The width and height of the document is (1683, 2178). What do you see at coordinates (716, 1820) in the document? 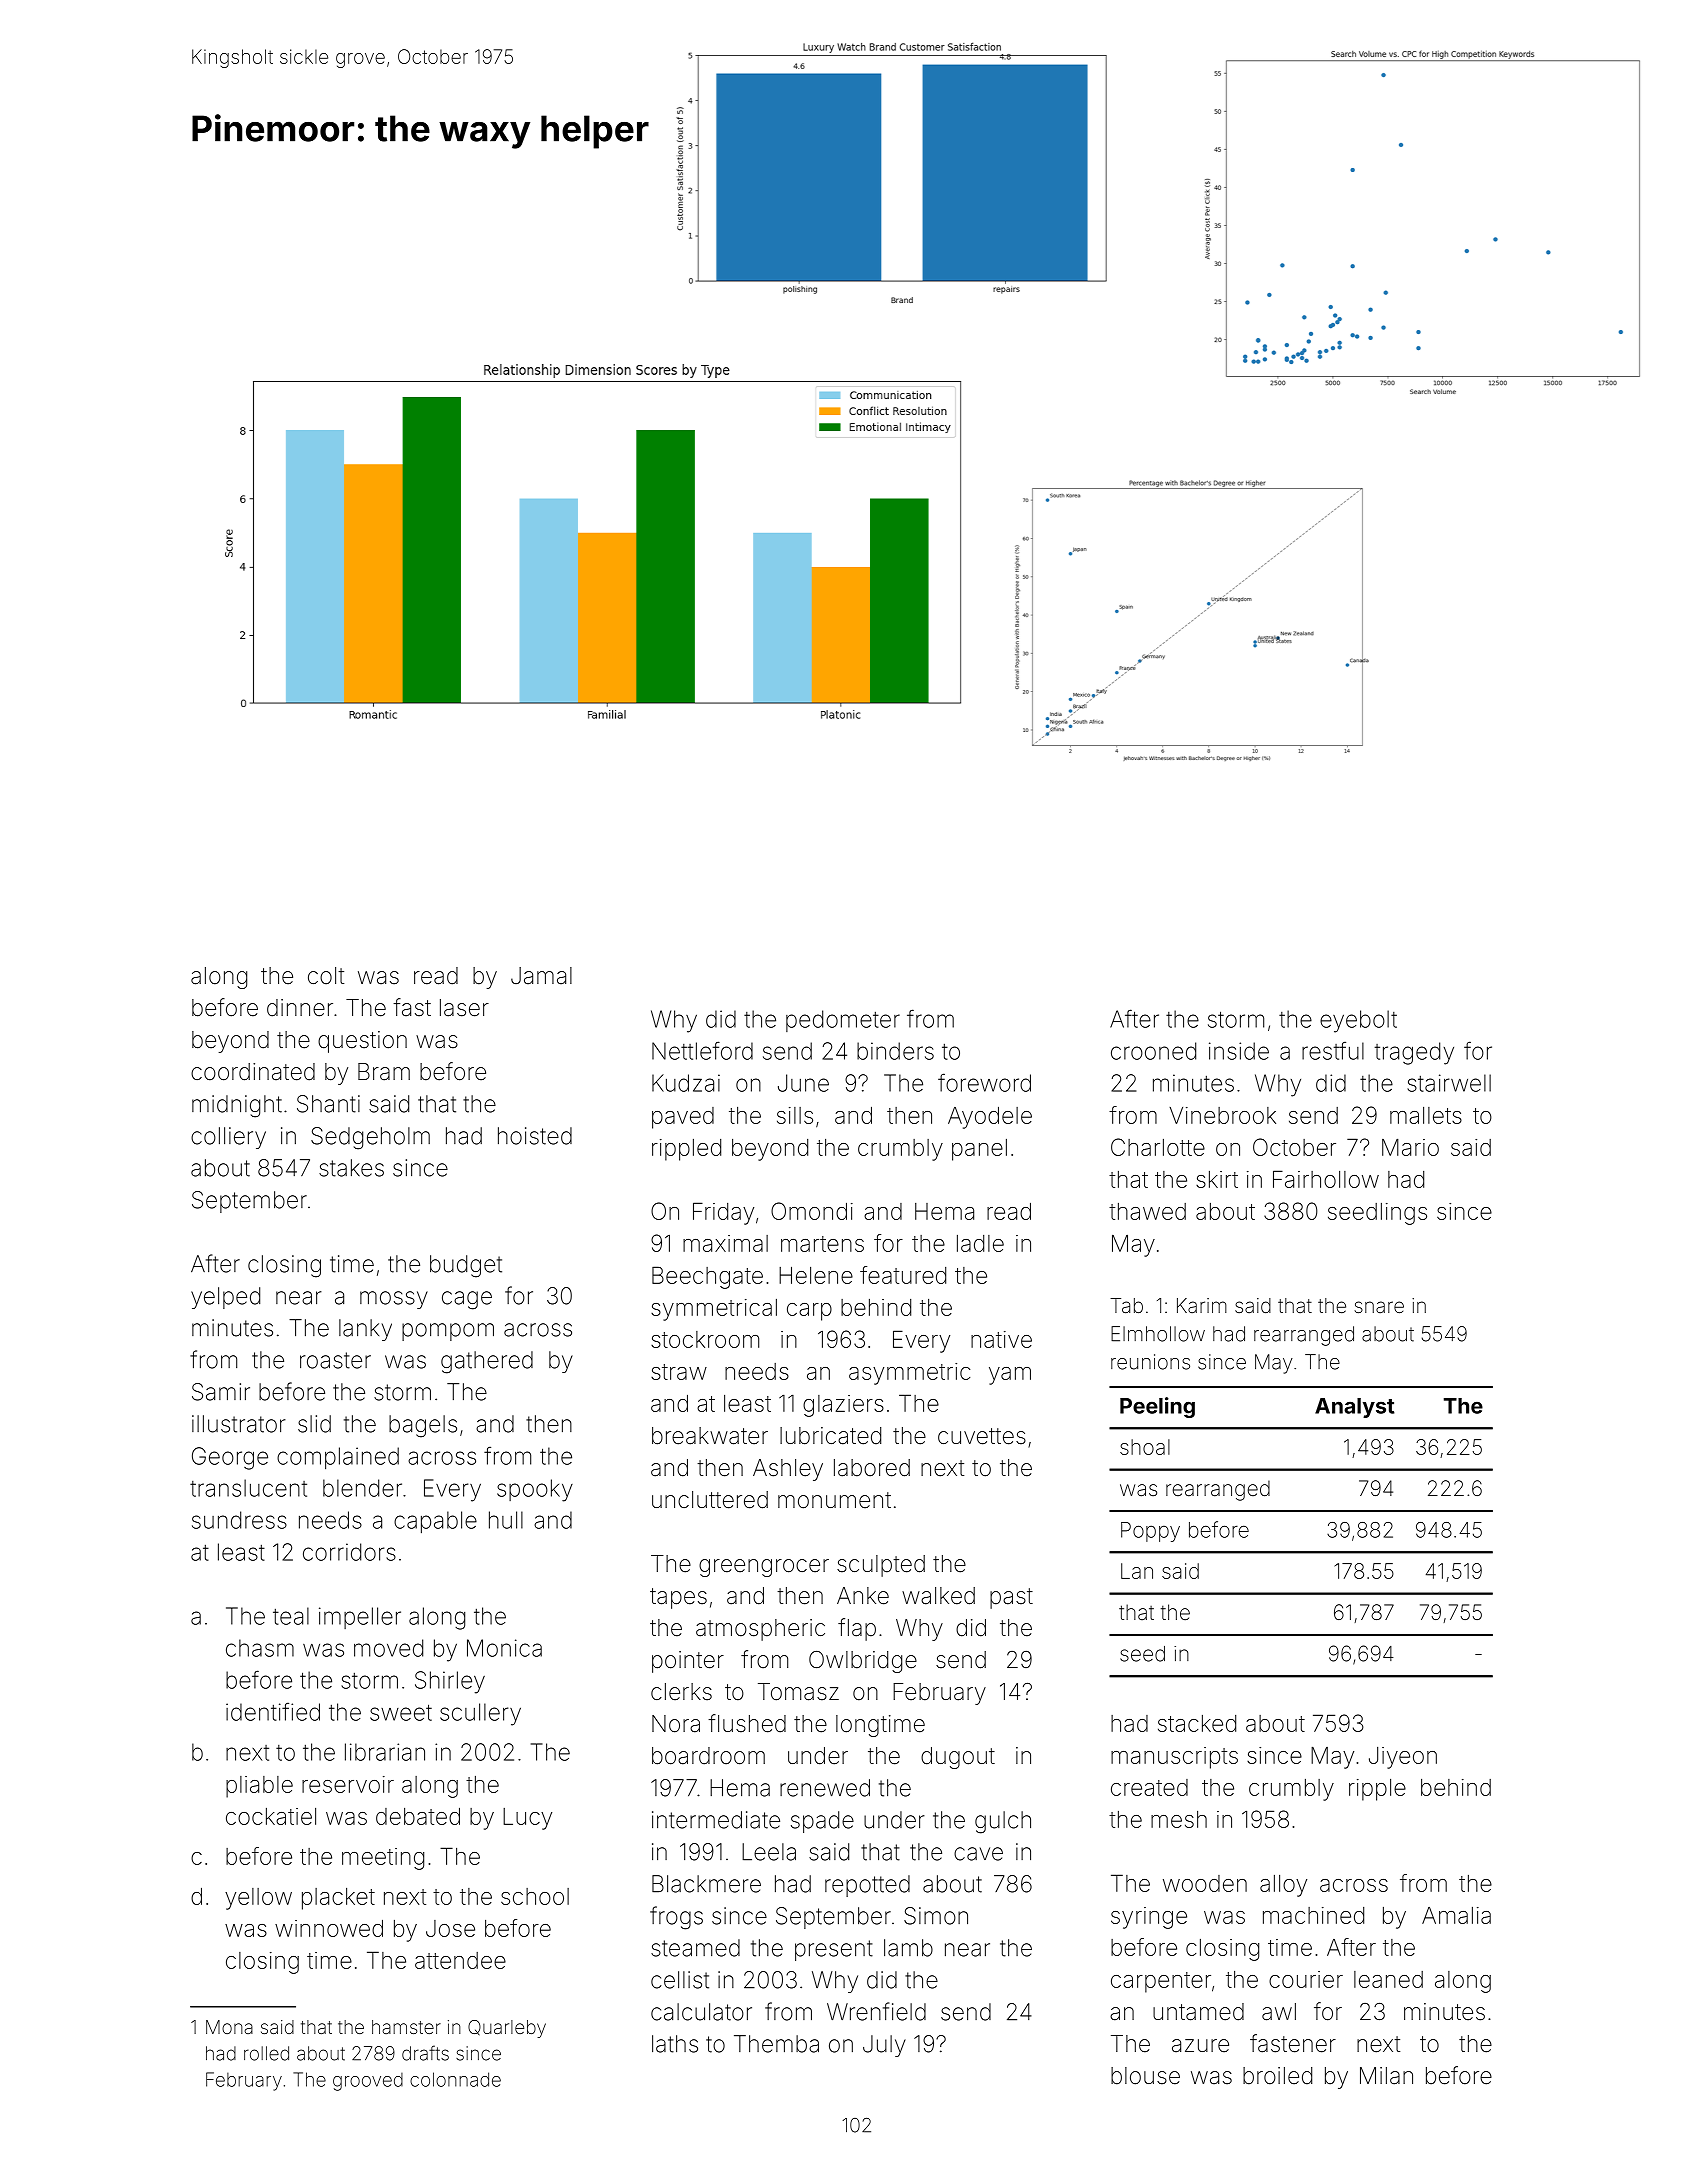
I see `intermediate` at bounding box center [716, 1820].
